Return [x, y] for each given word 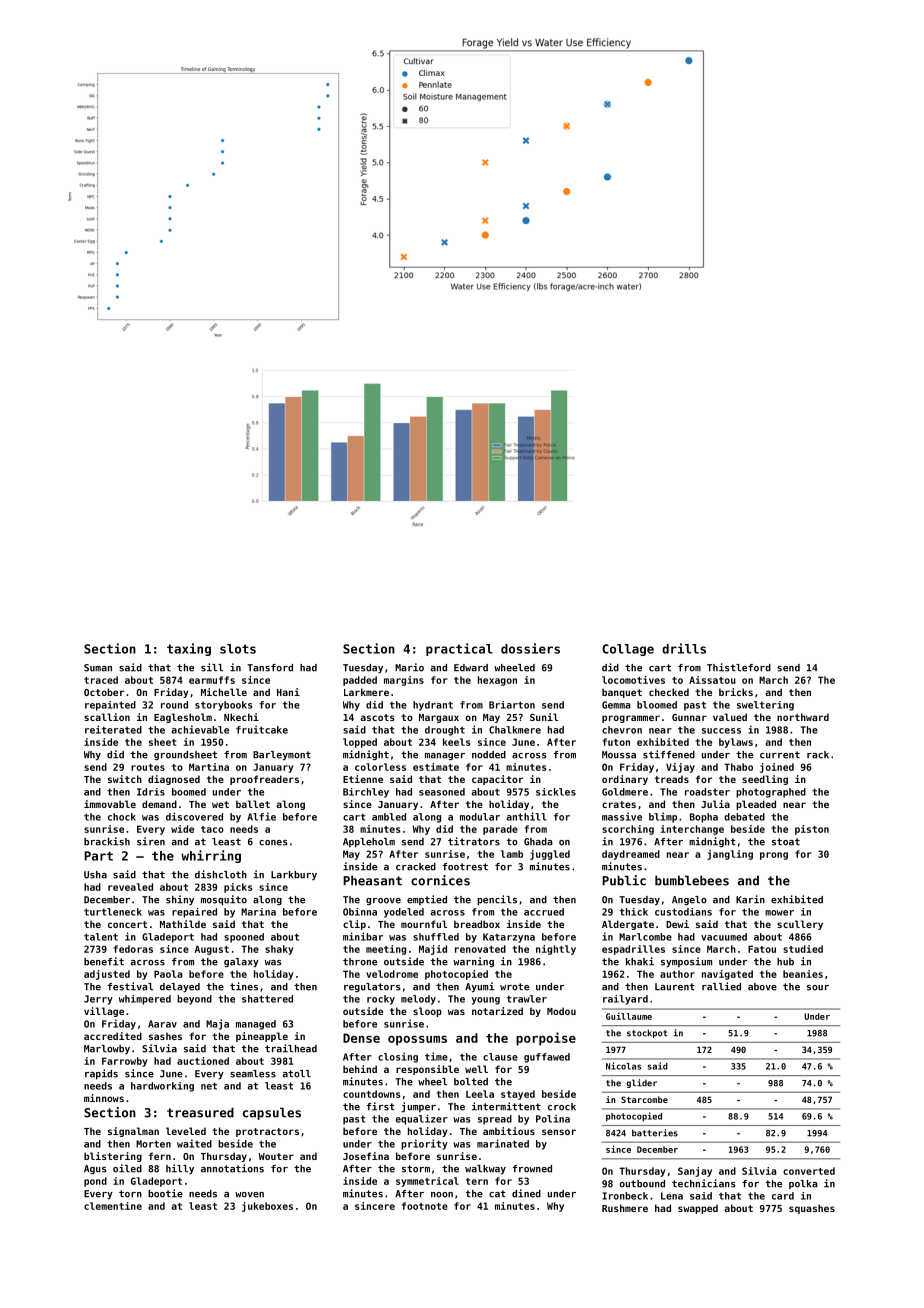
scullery [800, 925]
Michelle [224, 692]
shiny [180, 900]
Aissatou [712, 680]
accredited [113, 1036]
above [762, 987]
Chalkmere [515, 730]
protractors [267, 1132]
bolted [471, 1082]
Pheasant [372, 880]
